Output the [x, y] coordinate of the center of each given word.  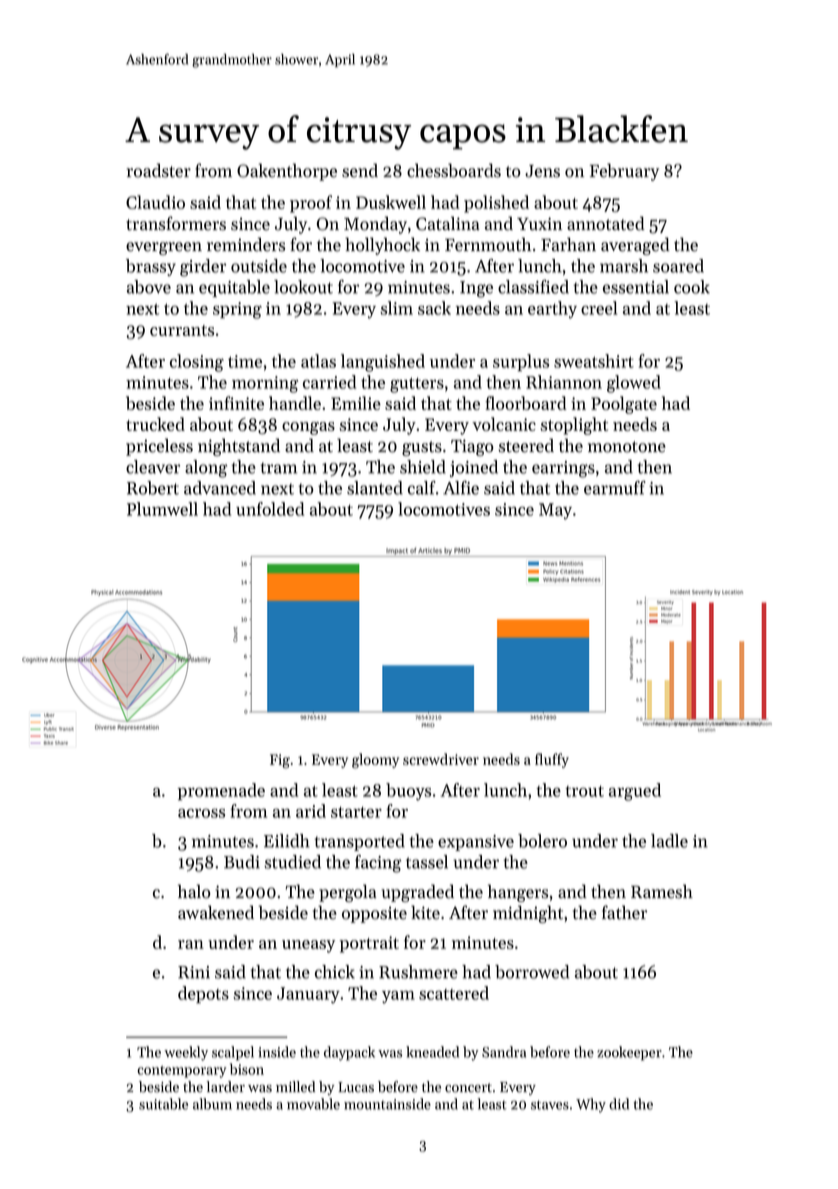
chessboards [454, 170]
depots [203, 994]
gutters [417, 385]
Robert [153, 488]
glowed [634, 384]
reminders [246, 244]
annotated [606, 223]
